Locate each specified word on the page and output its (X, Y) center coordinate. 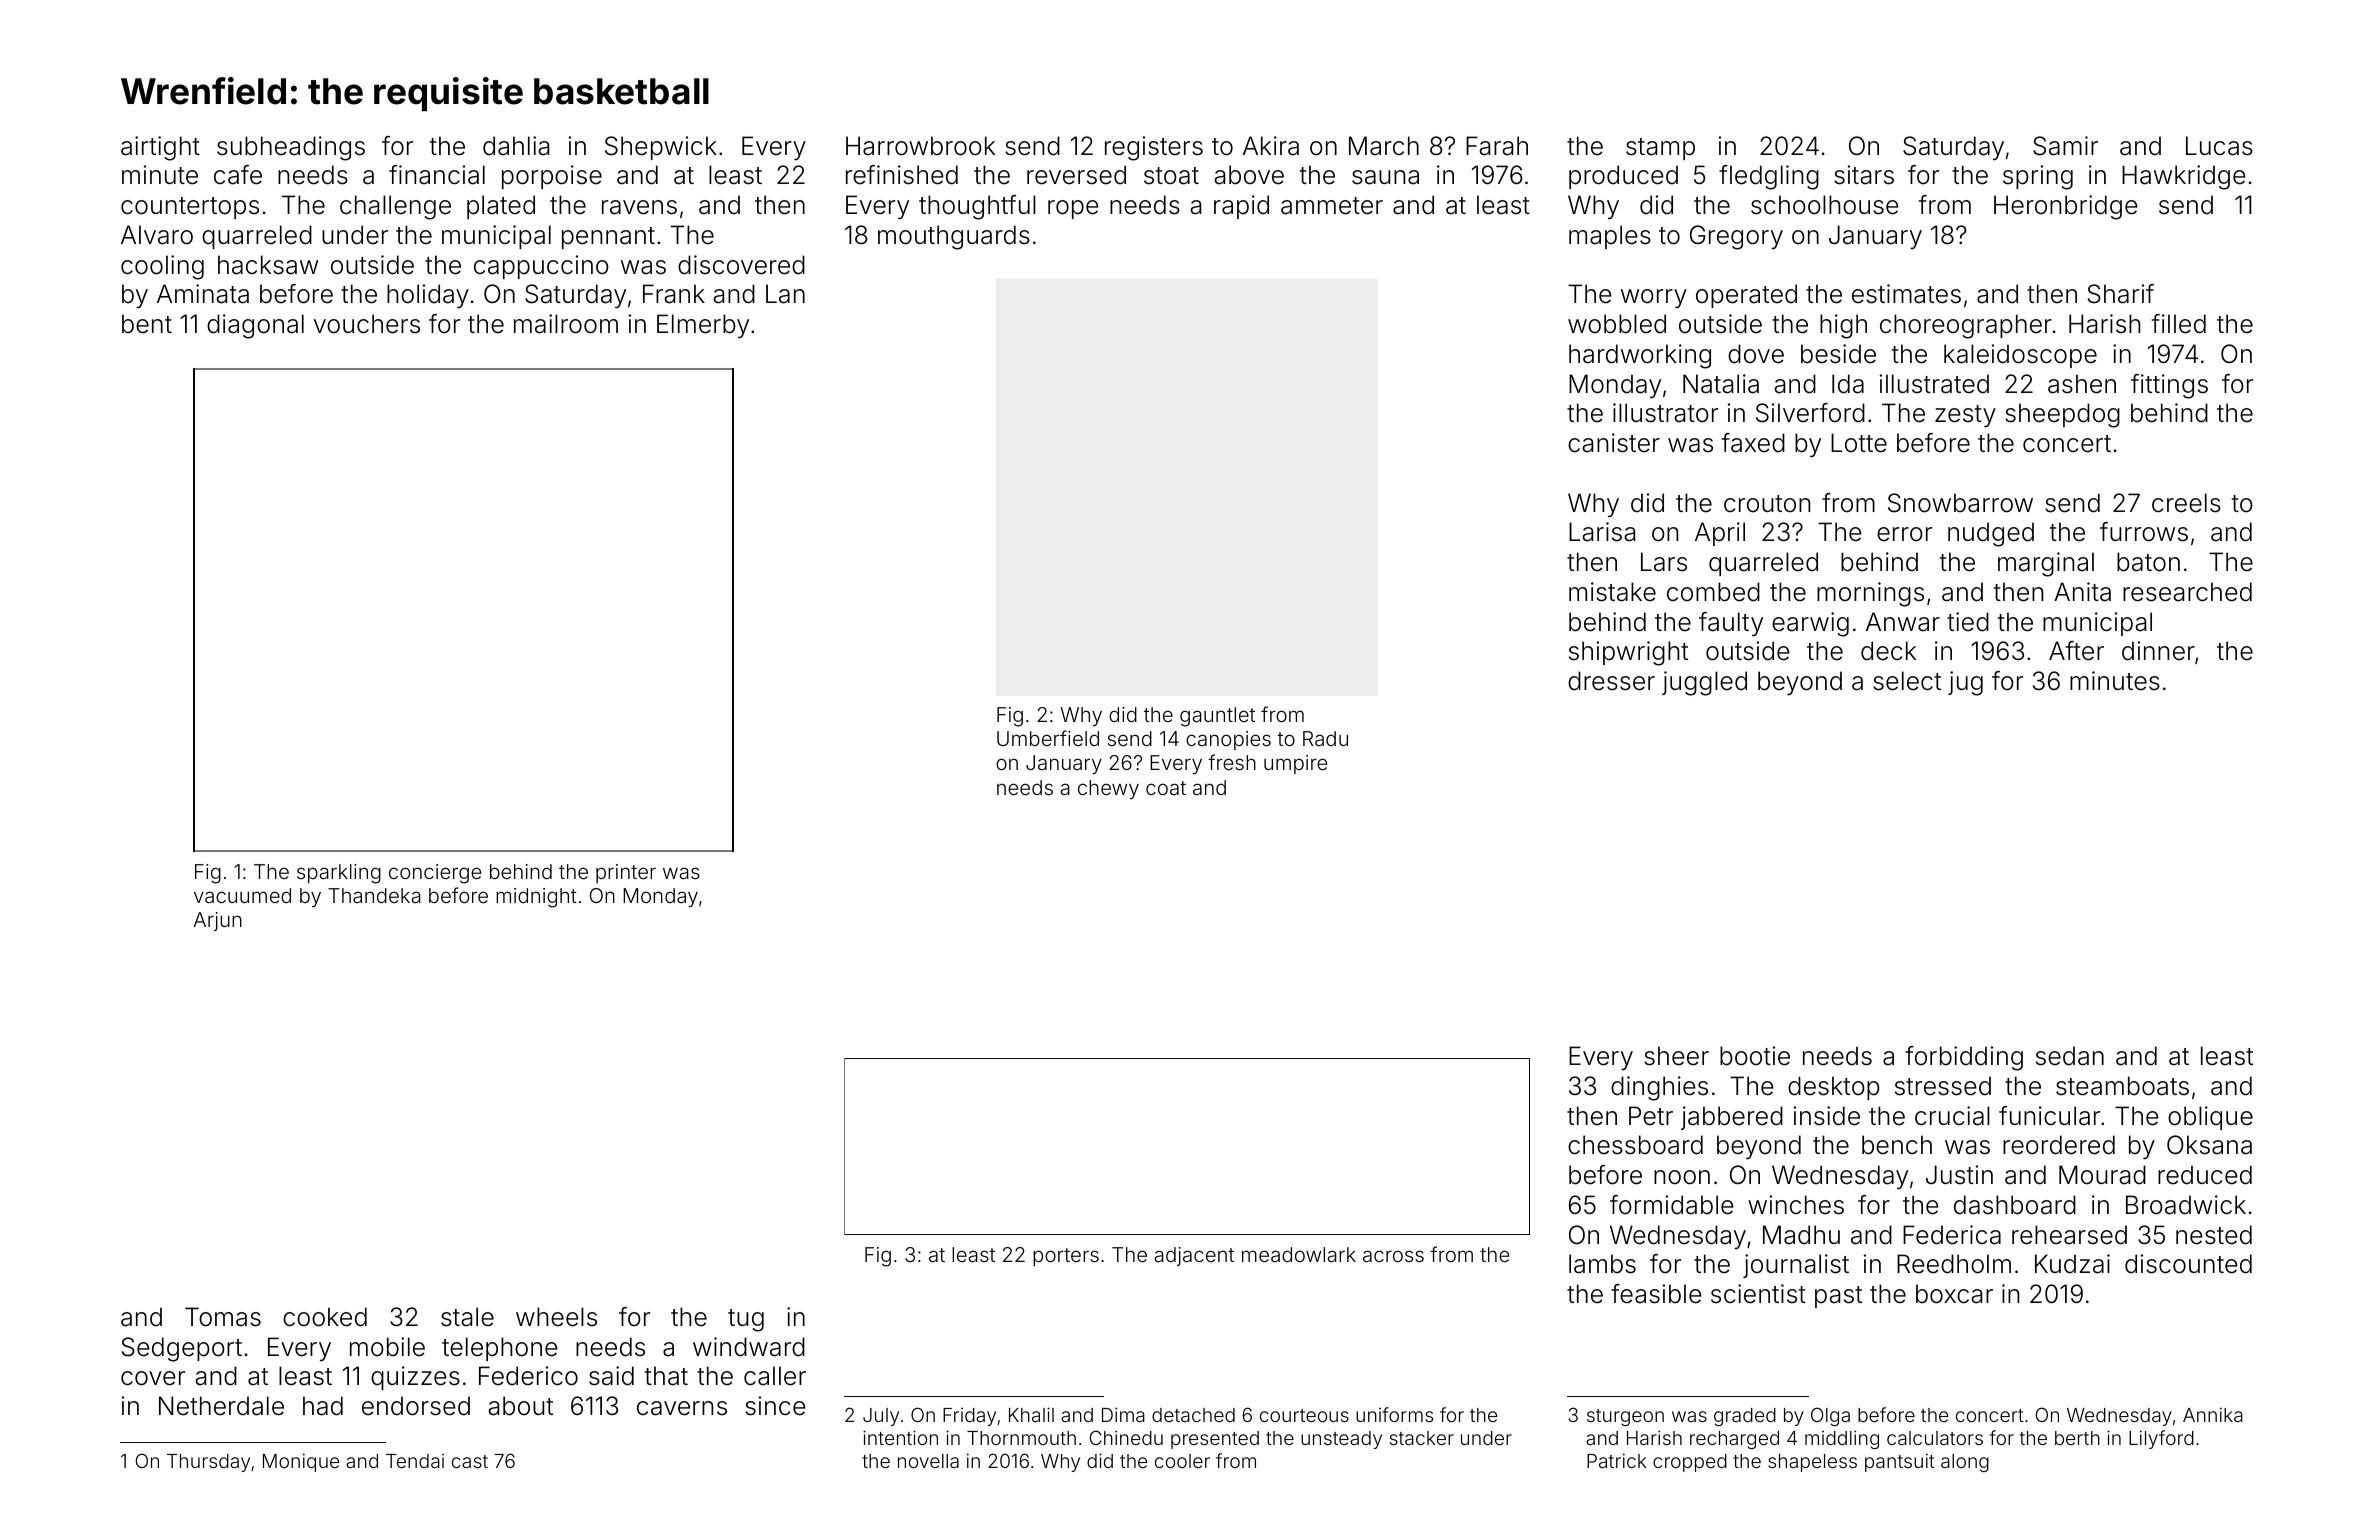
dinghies (1659, 1088)
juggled (1704, 683)
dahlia (516, 146)
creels (2186, 503)
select (1907, 681)
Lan (785, 294)
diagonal (255, 326)
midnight (536, 898)
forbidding (1964, 1058)
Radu (1325, 738)
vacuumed (242, 895)
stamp (1660, 149)
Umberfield (1048, 738)
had (323, 1406)
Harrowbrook (920, 146)
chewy (1108, 789)
